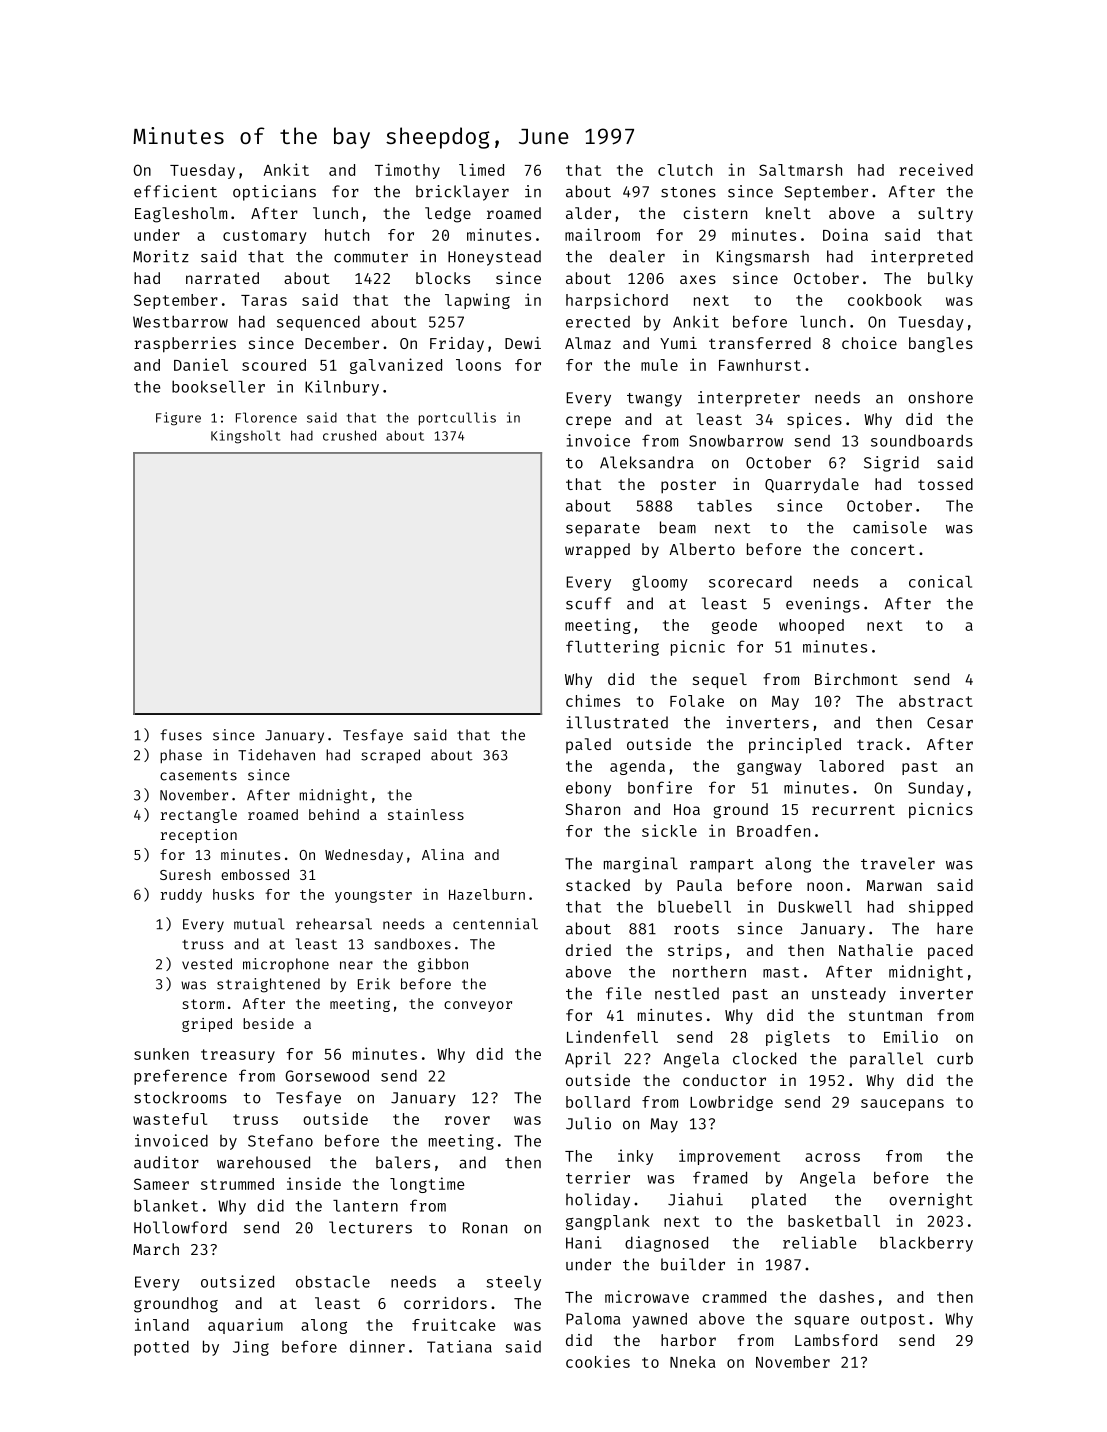 Image resolution: width=1107 pixels, height=1432 pixels. I want to click on Jing, so click(251, 1348).
